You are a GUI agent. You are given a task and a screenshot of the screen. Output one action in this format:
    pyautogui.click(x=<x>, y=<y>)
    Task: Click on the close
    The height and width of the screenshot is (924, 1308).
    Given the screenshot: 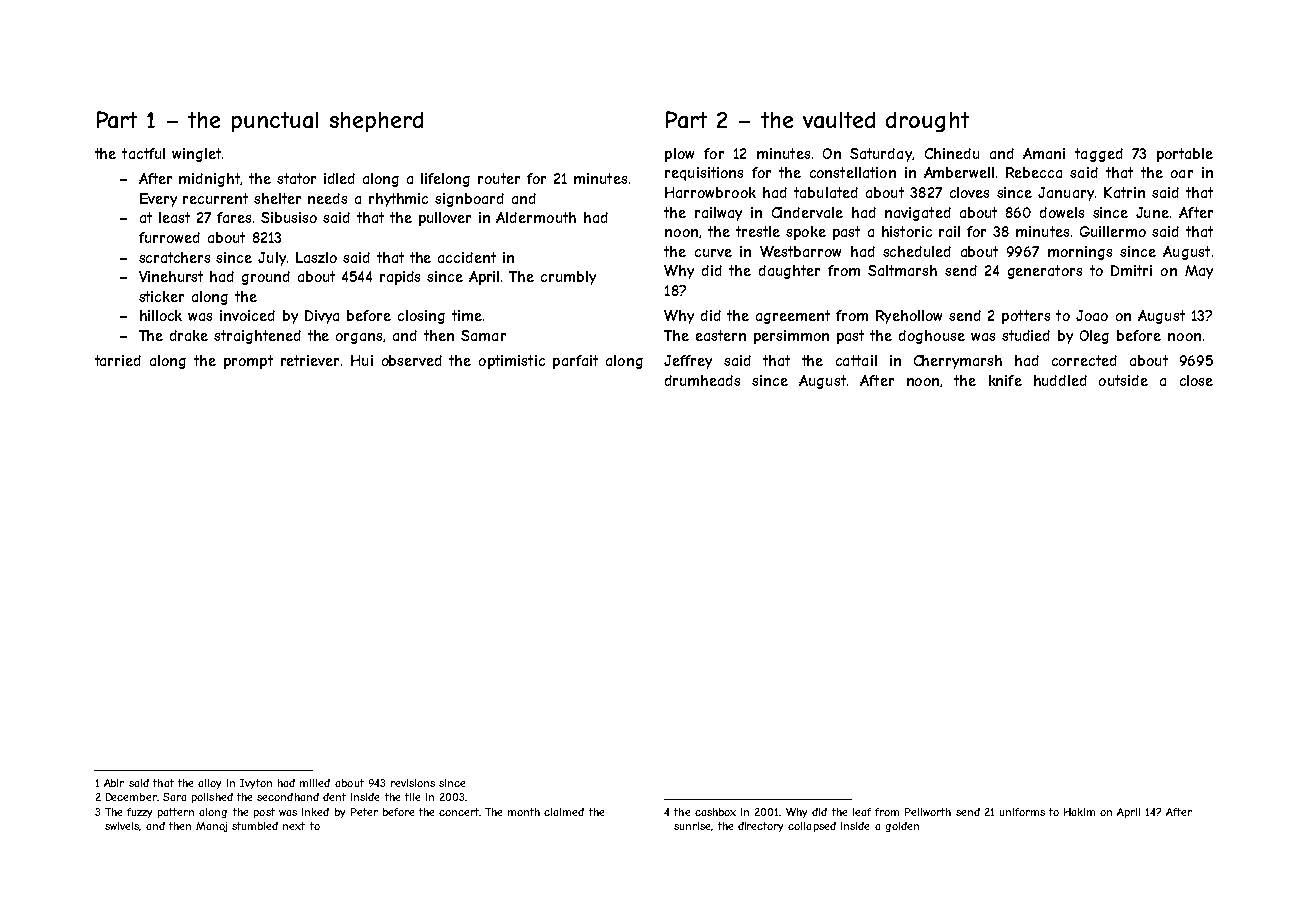 What is the action you would take?
    pyautogui.click(x=1196, y=380)
